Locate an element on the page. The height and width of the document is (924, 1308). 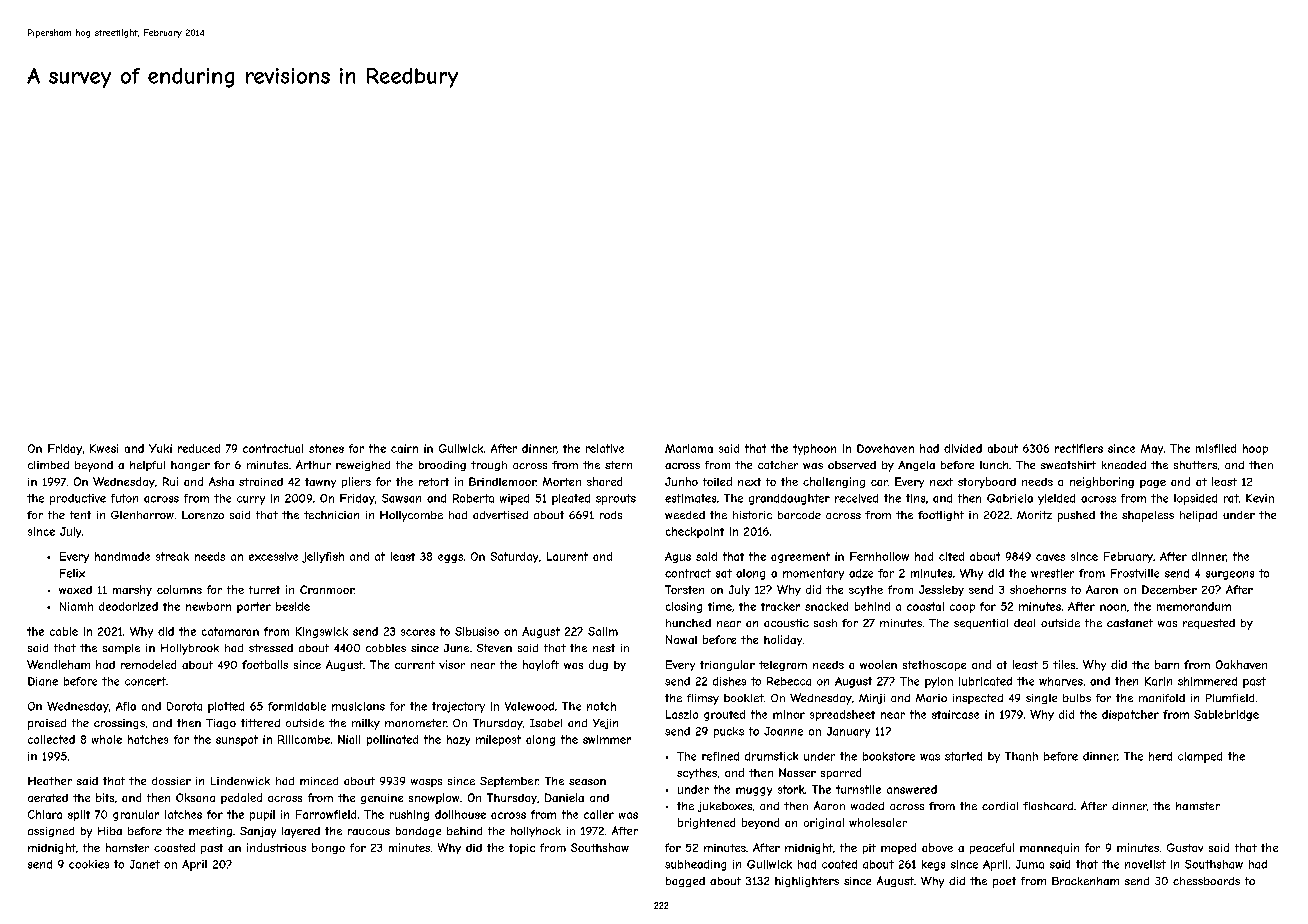
porter is located at coordinates (254, 607).
